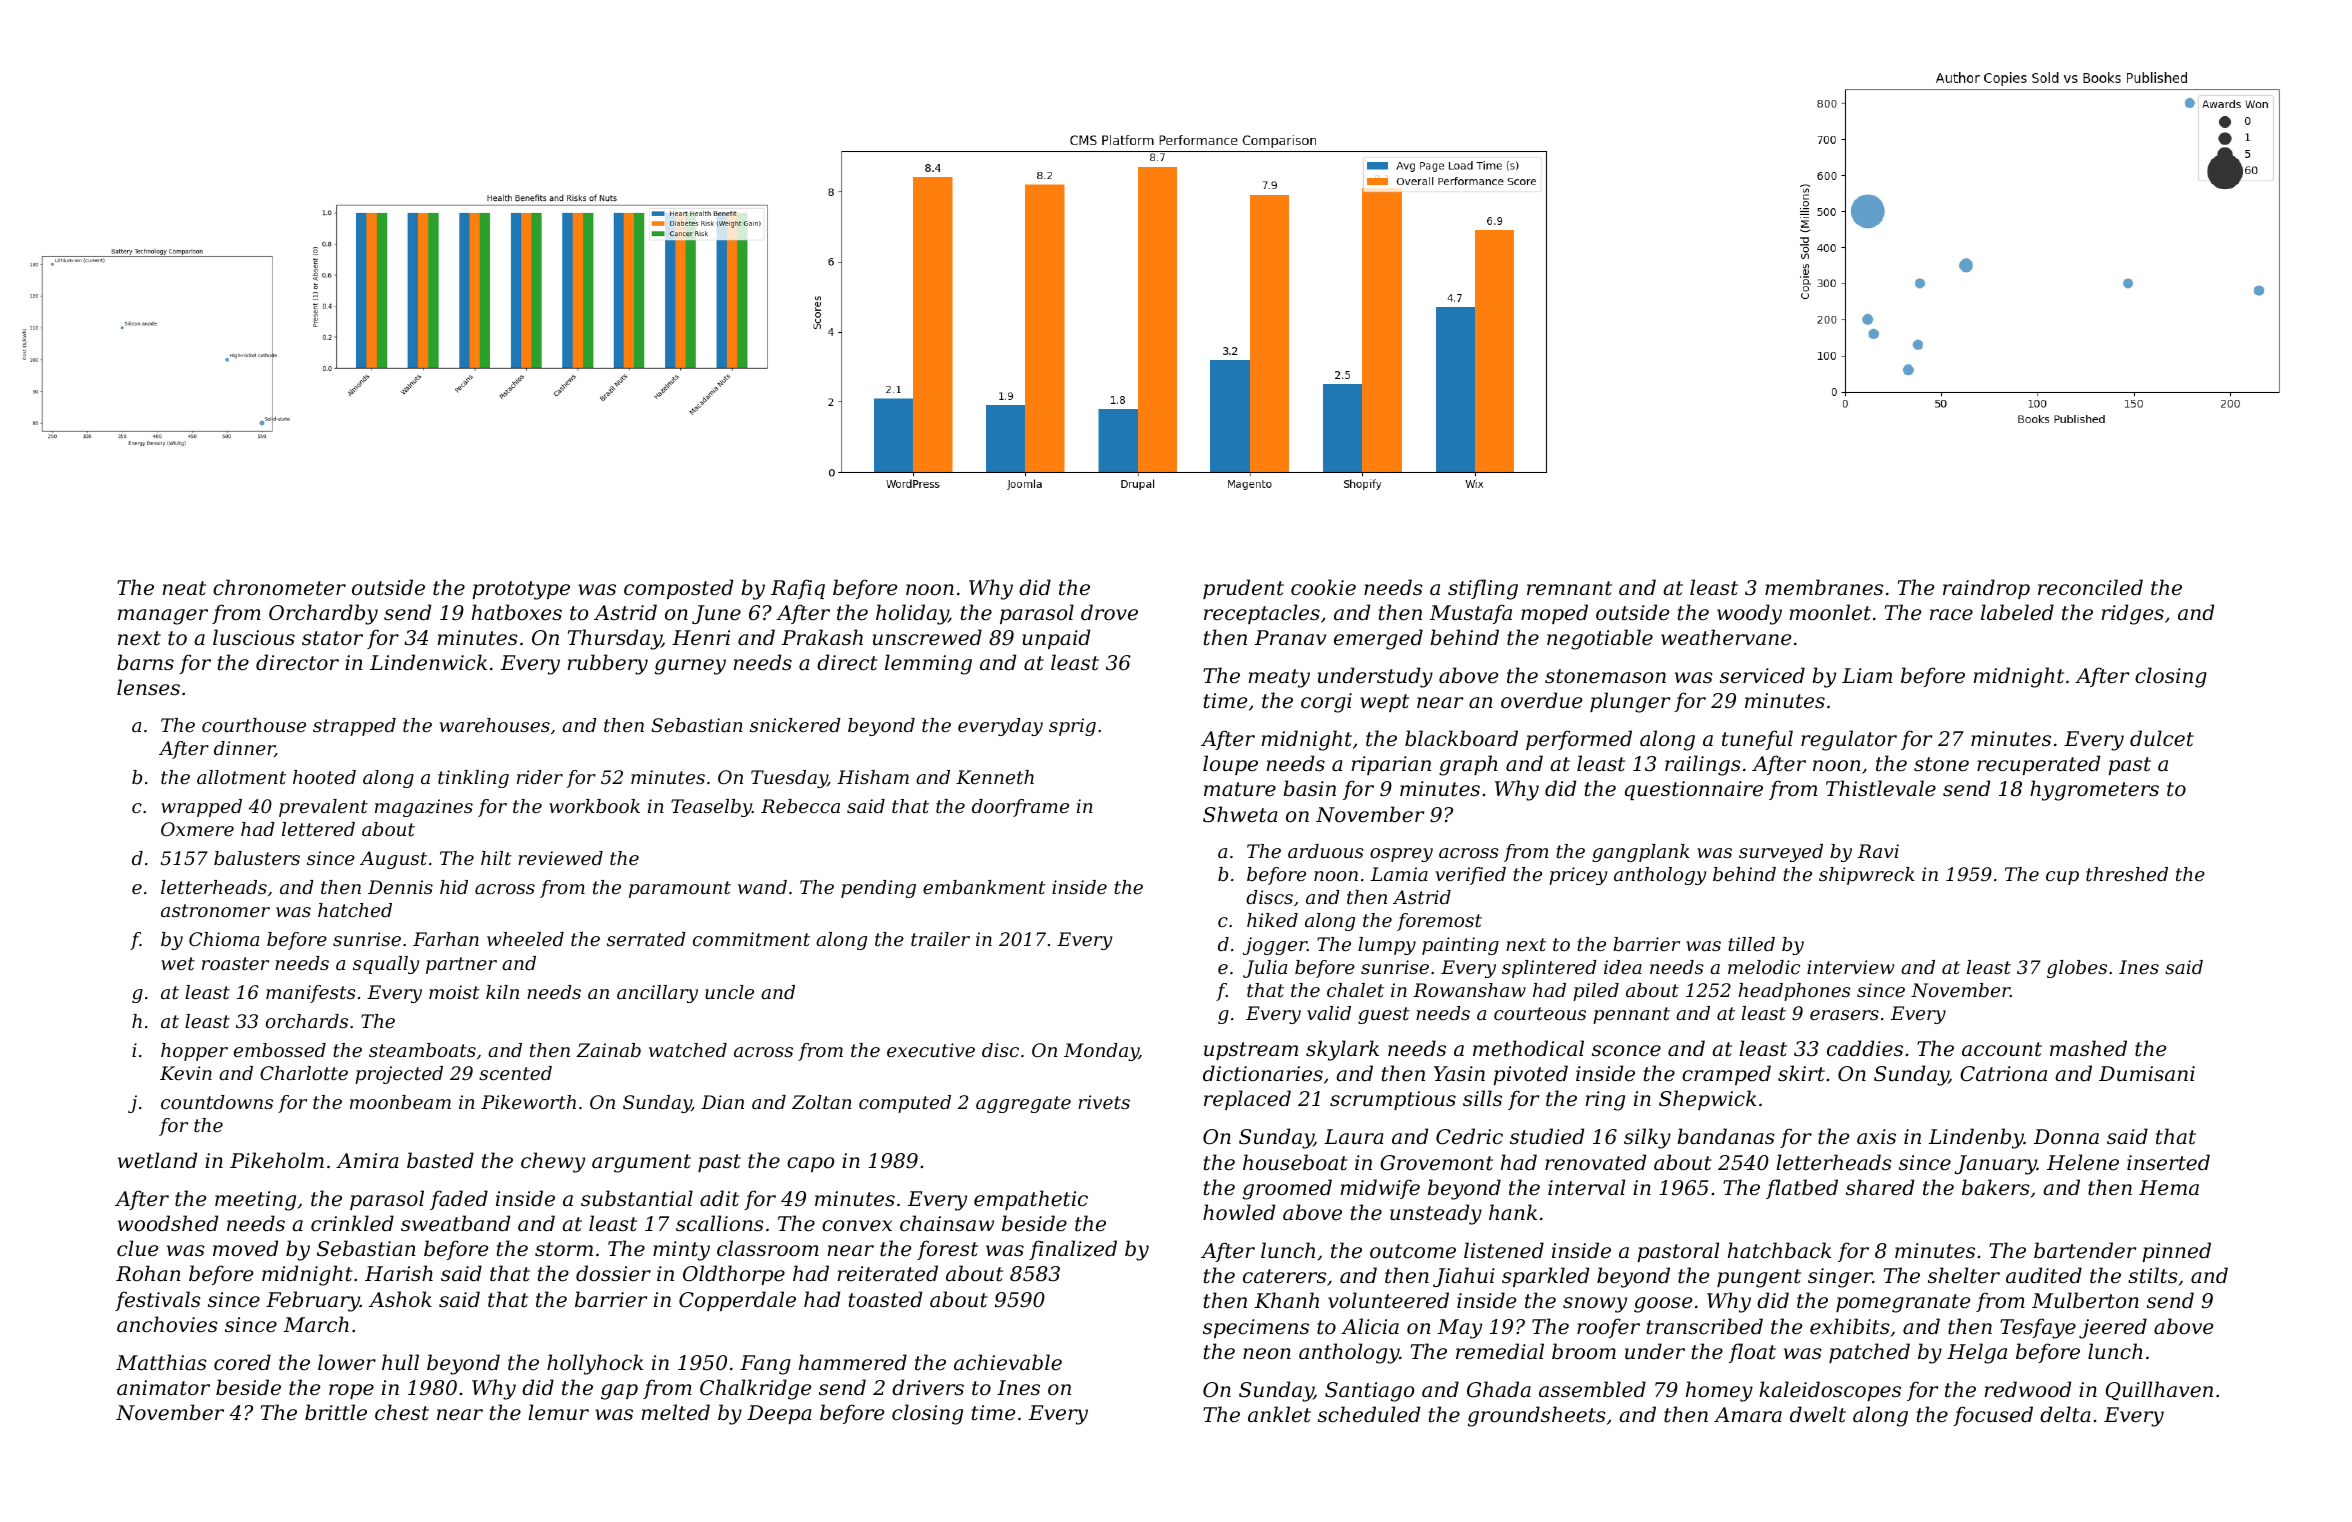 The height and width of the screenshot is (1522, 2352). Describe the element at coordinates (1279, 1414) in the screenshot. I see `anklet` at that location.
